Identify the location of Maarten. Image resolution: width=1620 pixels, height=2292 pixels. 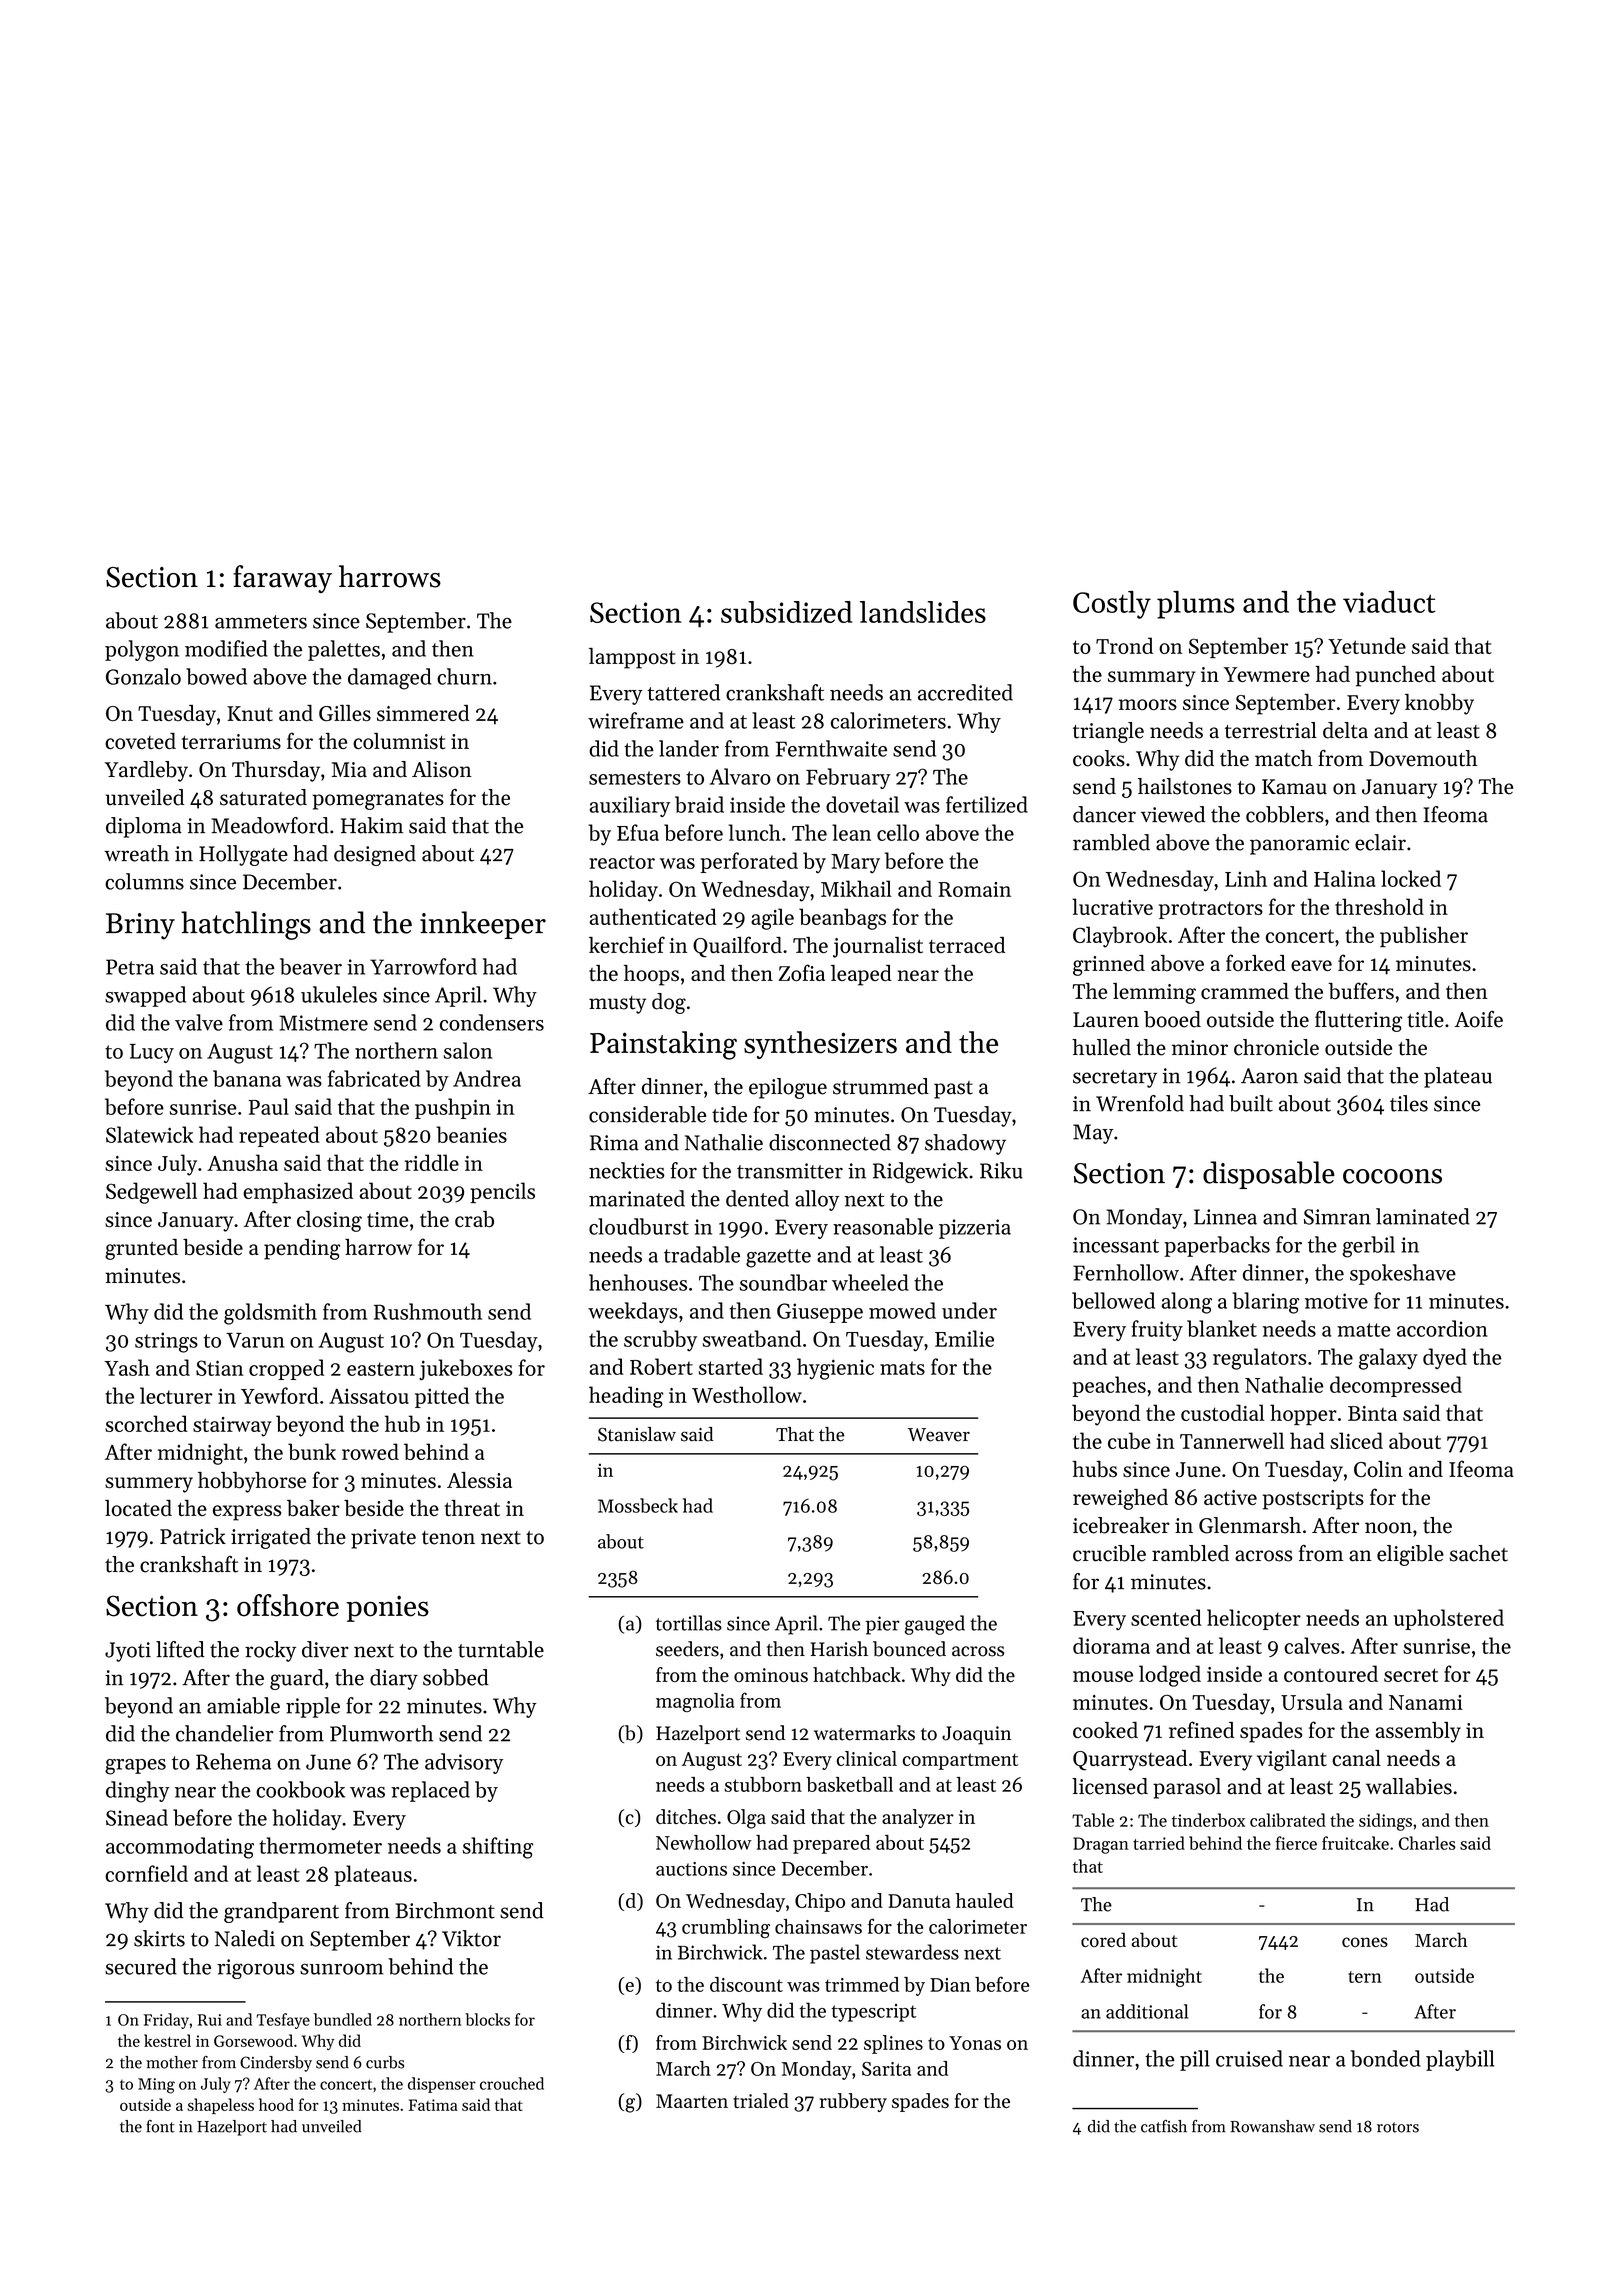
(692, 2101).
